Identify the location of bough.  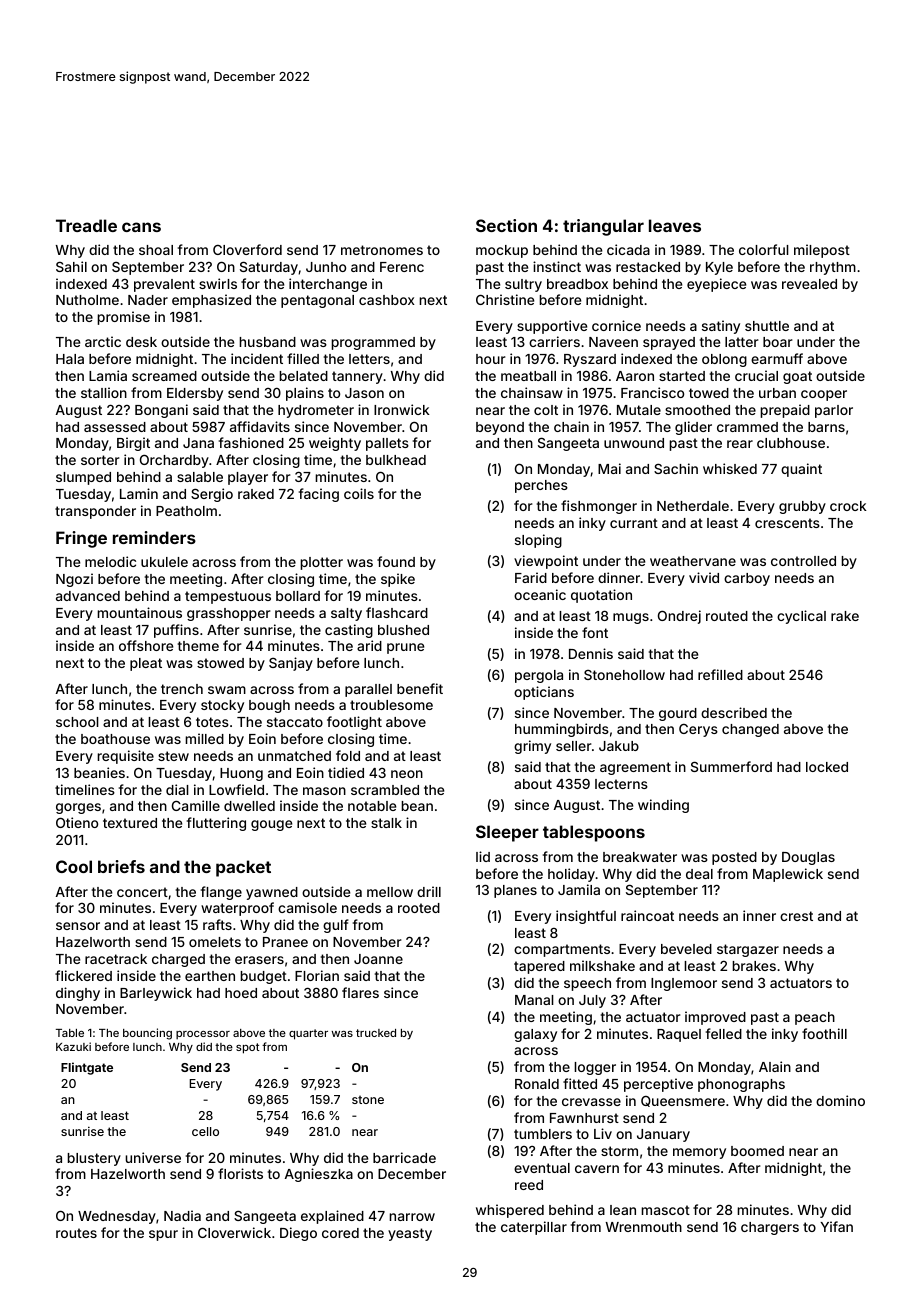
(269, 706).
